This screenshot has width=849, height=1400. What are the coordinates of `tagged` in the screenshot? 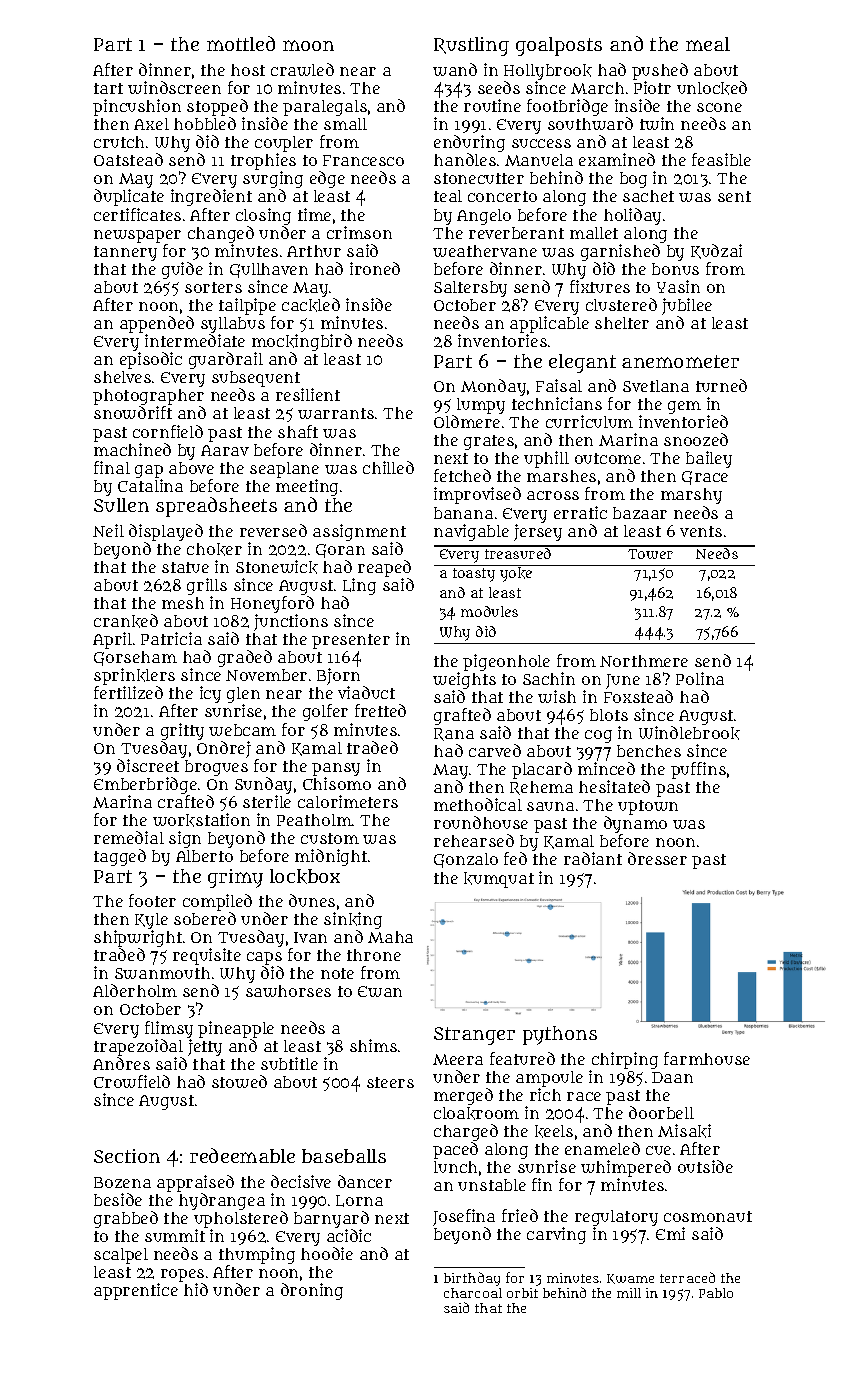 It's located at (120, 857).
